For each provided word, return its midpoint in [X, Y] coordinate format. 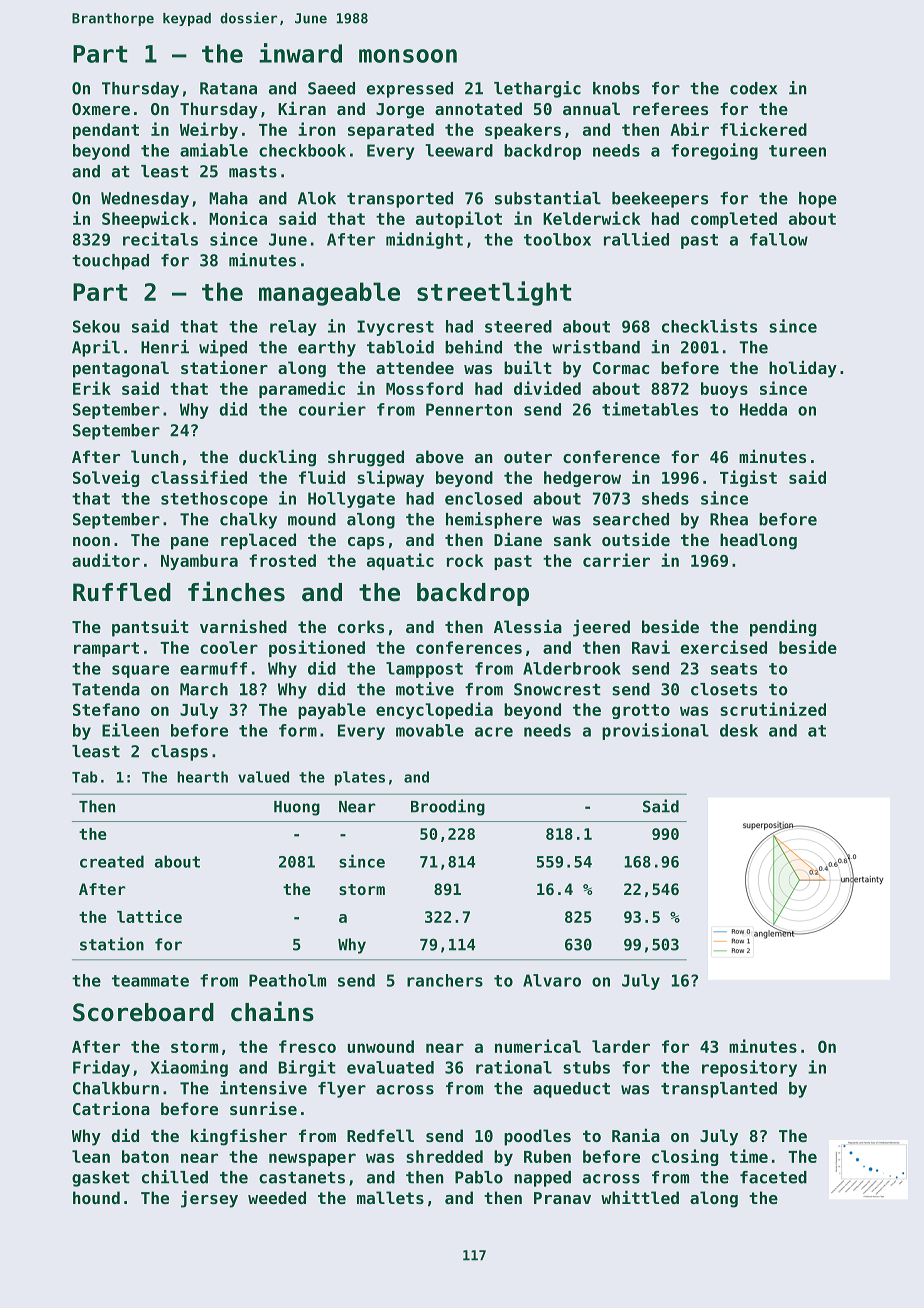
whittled [640, 1197]
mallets [390, 1197]
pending [783, 628]
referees [670, 108]
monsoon [408, 56]
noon [91, 541]
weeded [277, 1197]
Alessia [528, 626]
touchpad [110, 262]
